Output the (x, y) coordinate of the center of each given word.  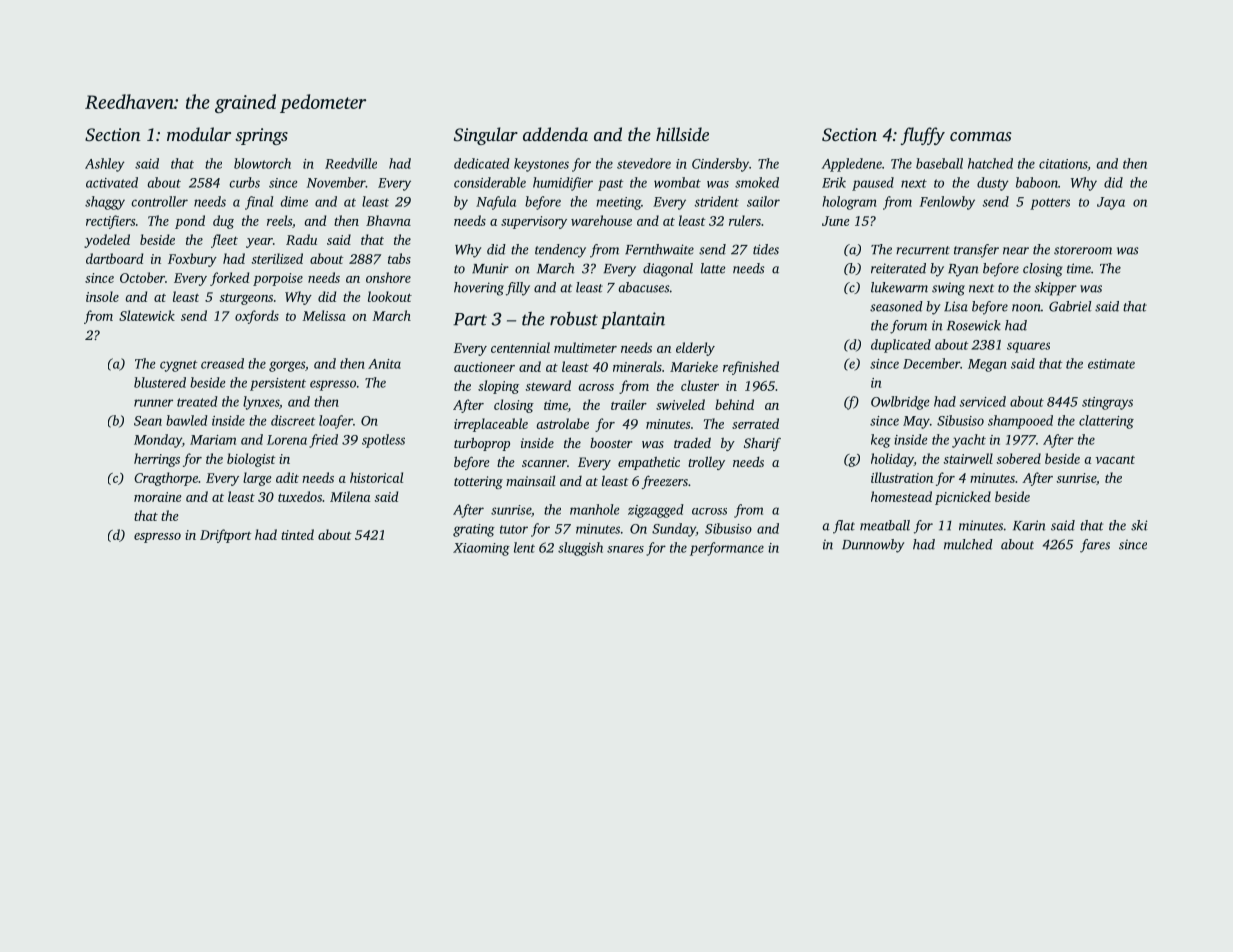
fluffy (922, 136)
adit (287, 477)
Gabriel (1070, 306)
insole (102, 296)
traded (692, 442)
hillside (682, 134)
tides (766, 249)
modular (199, 134)
